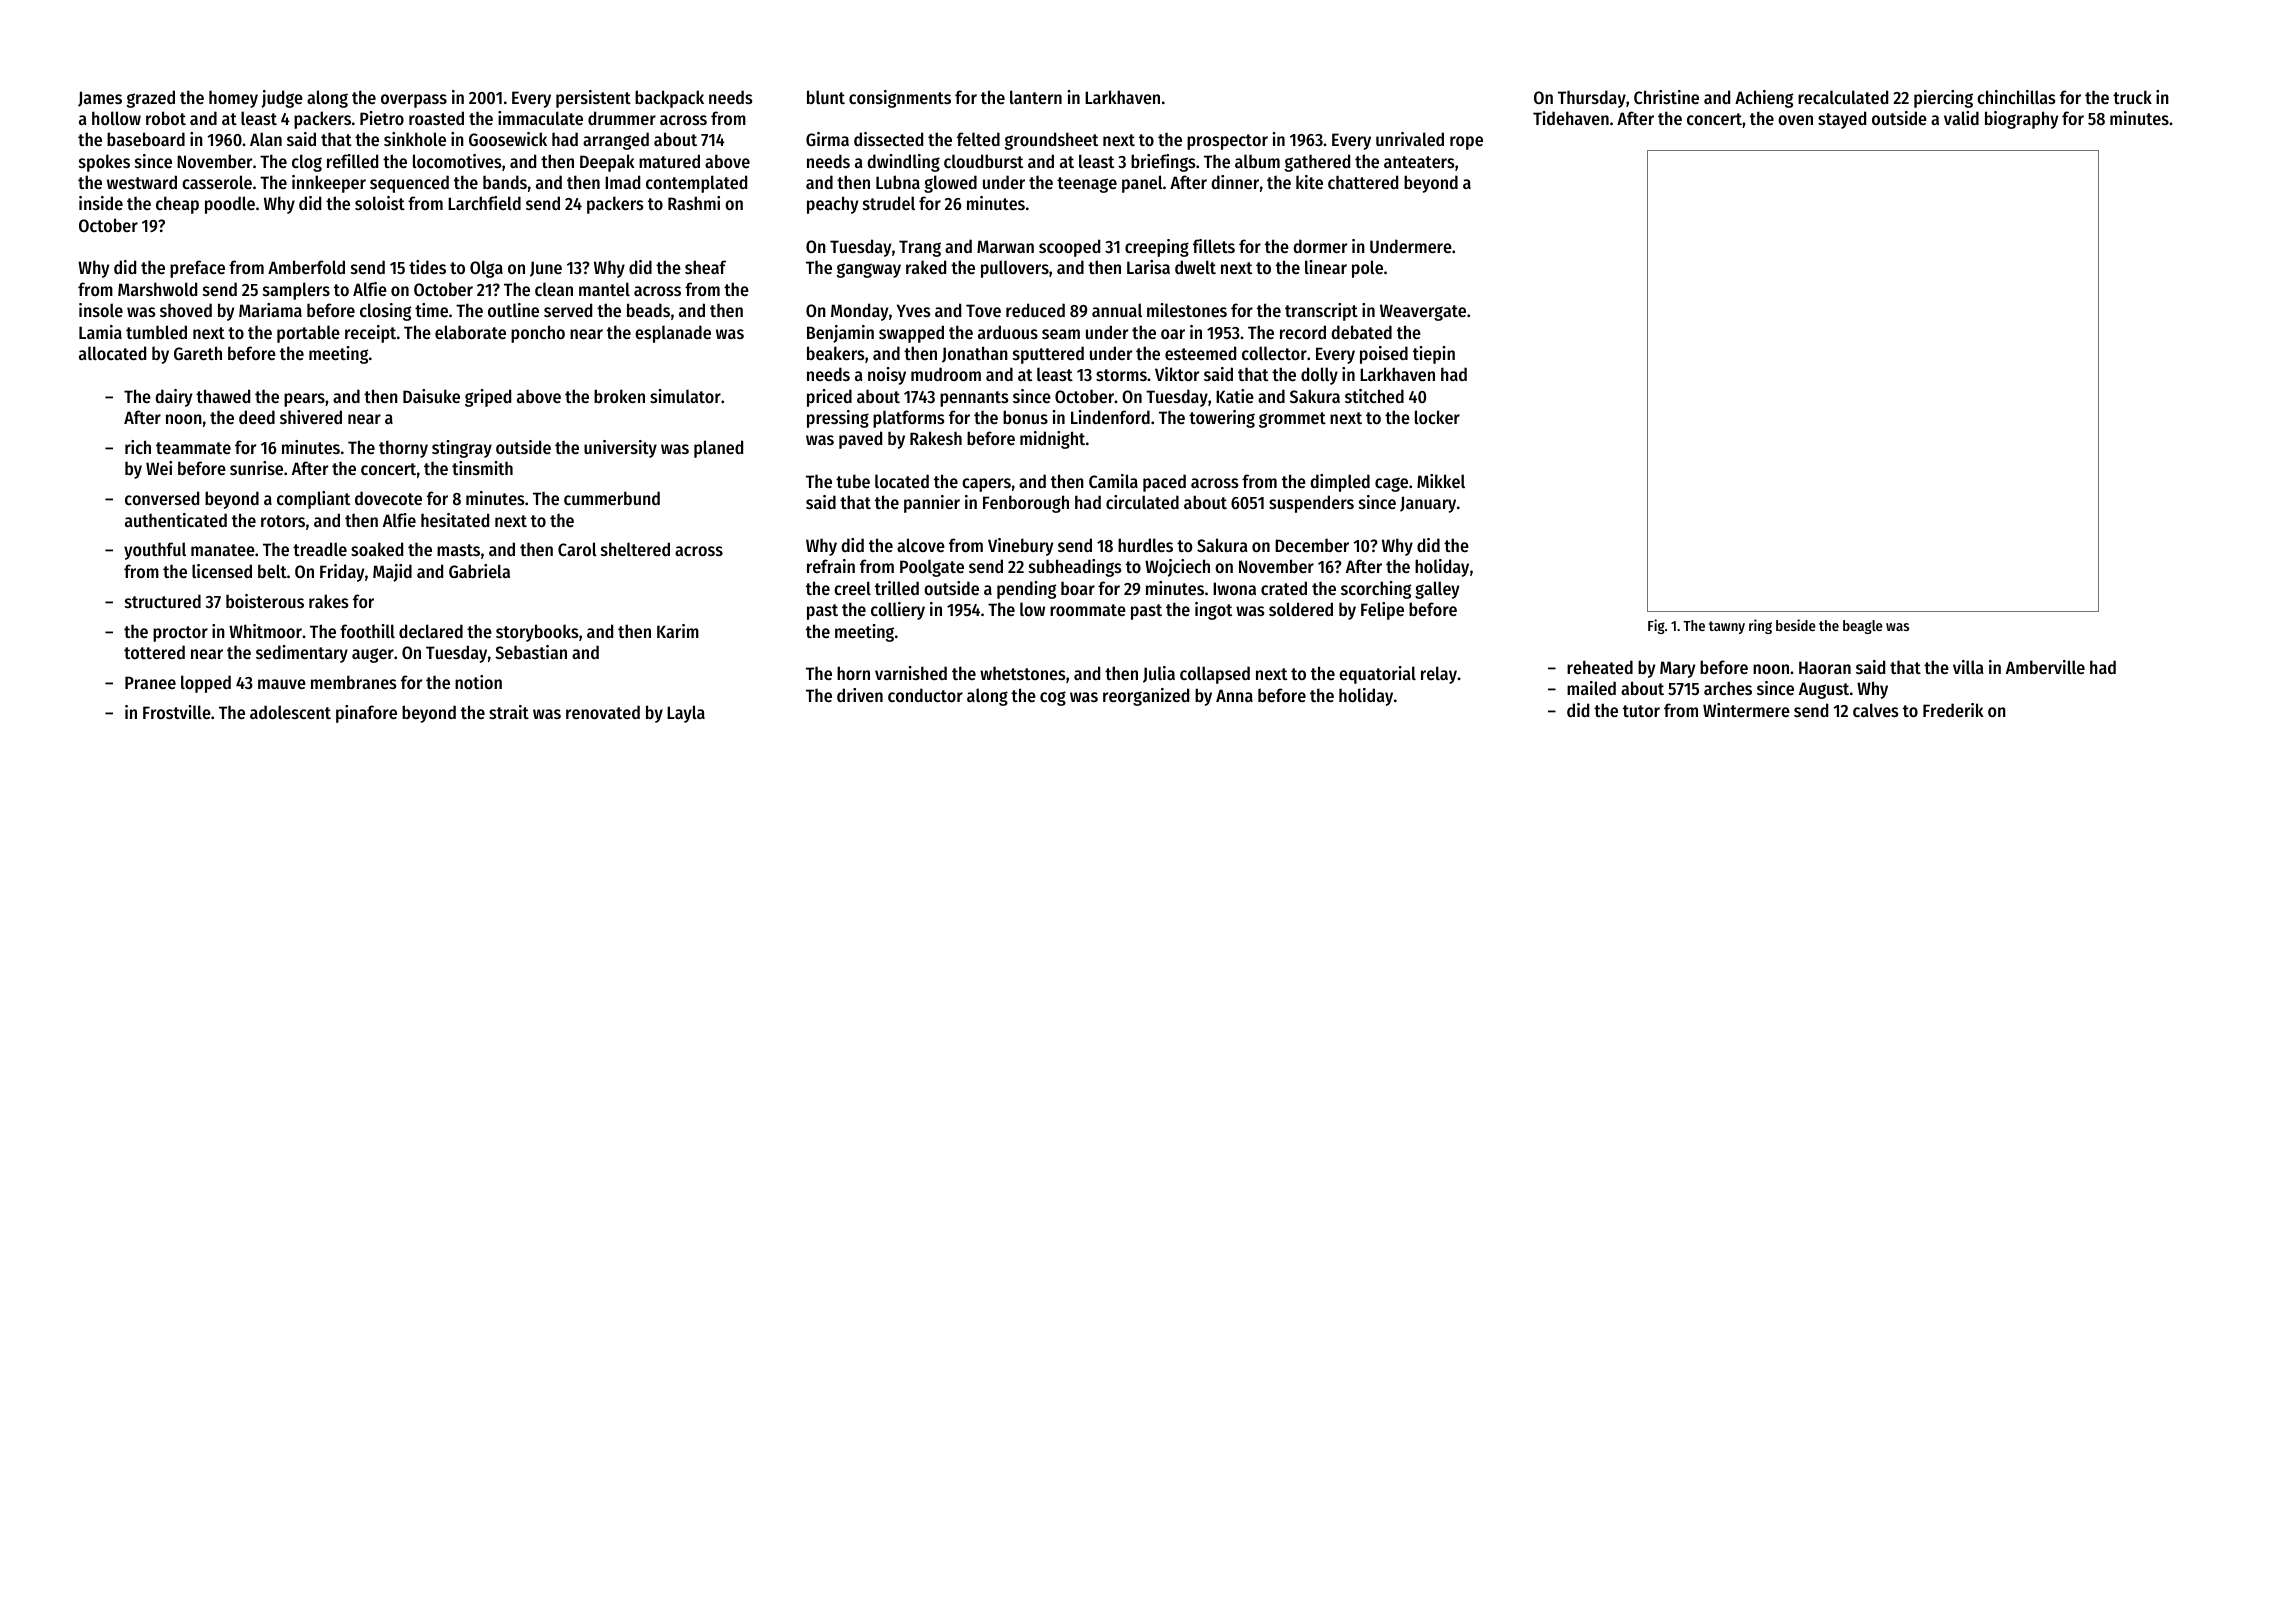  Describe the element at coordinates (975, 354) in the document. I see `Jonathan` at that location.
